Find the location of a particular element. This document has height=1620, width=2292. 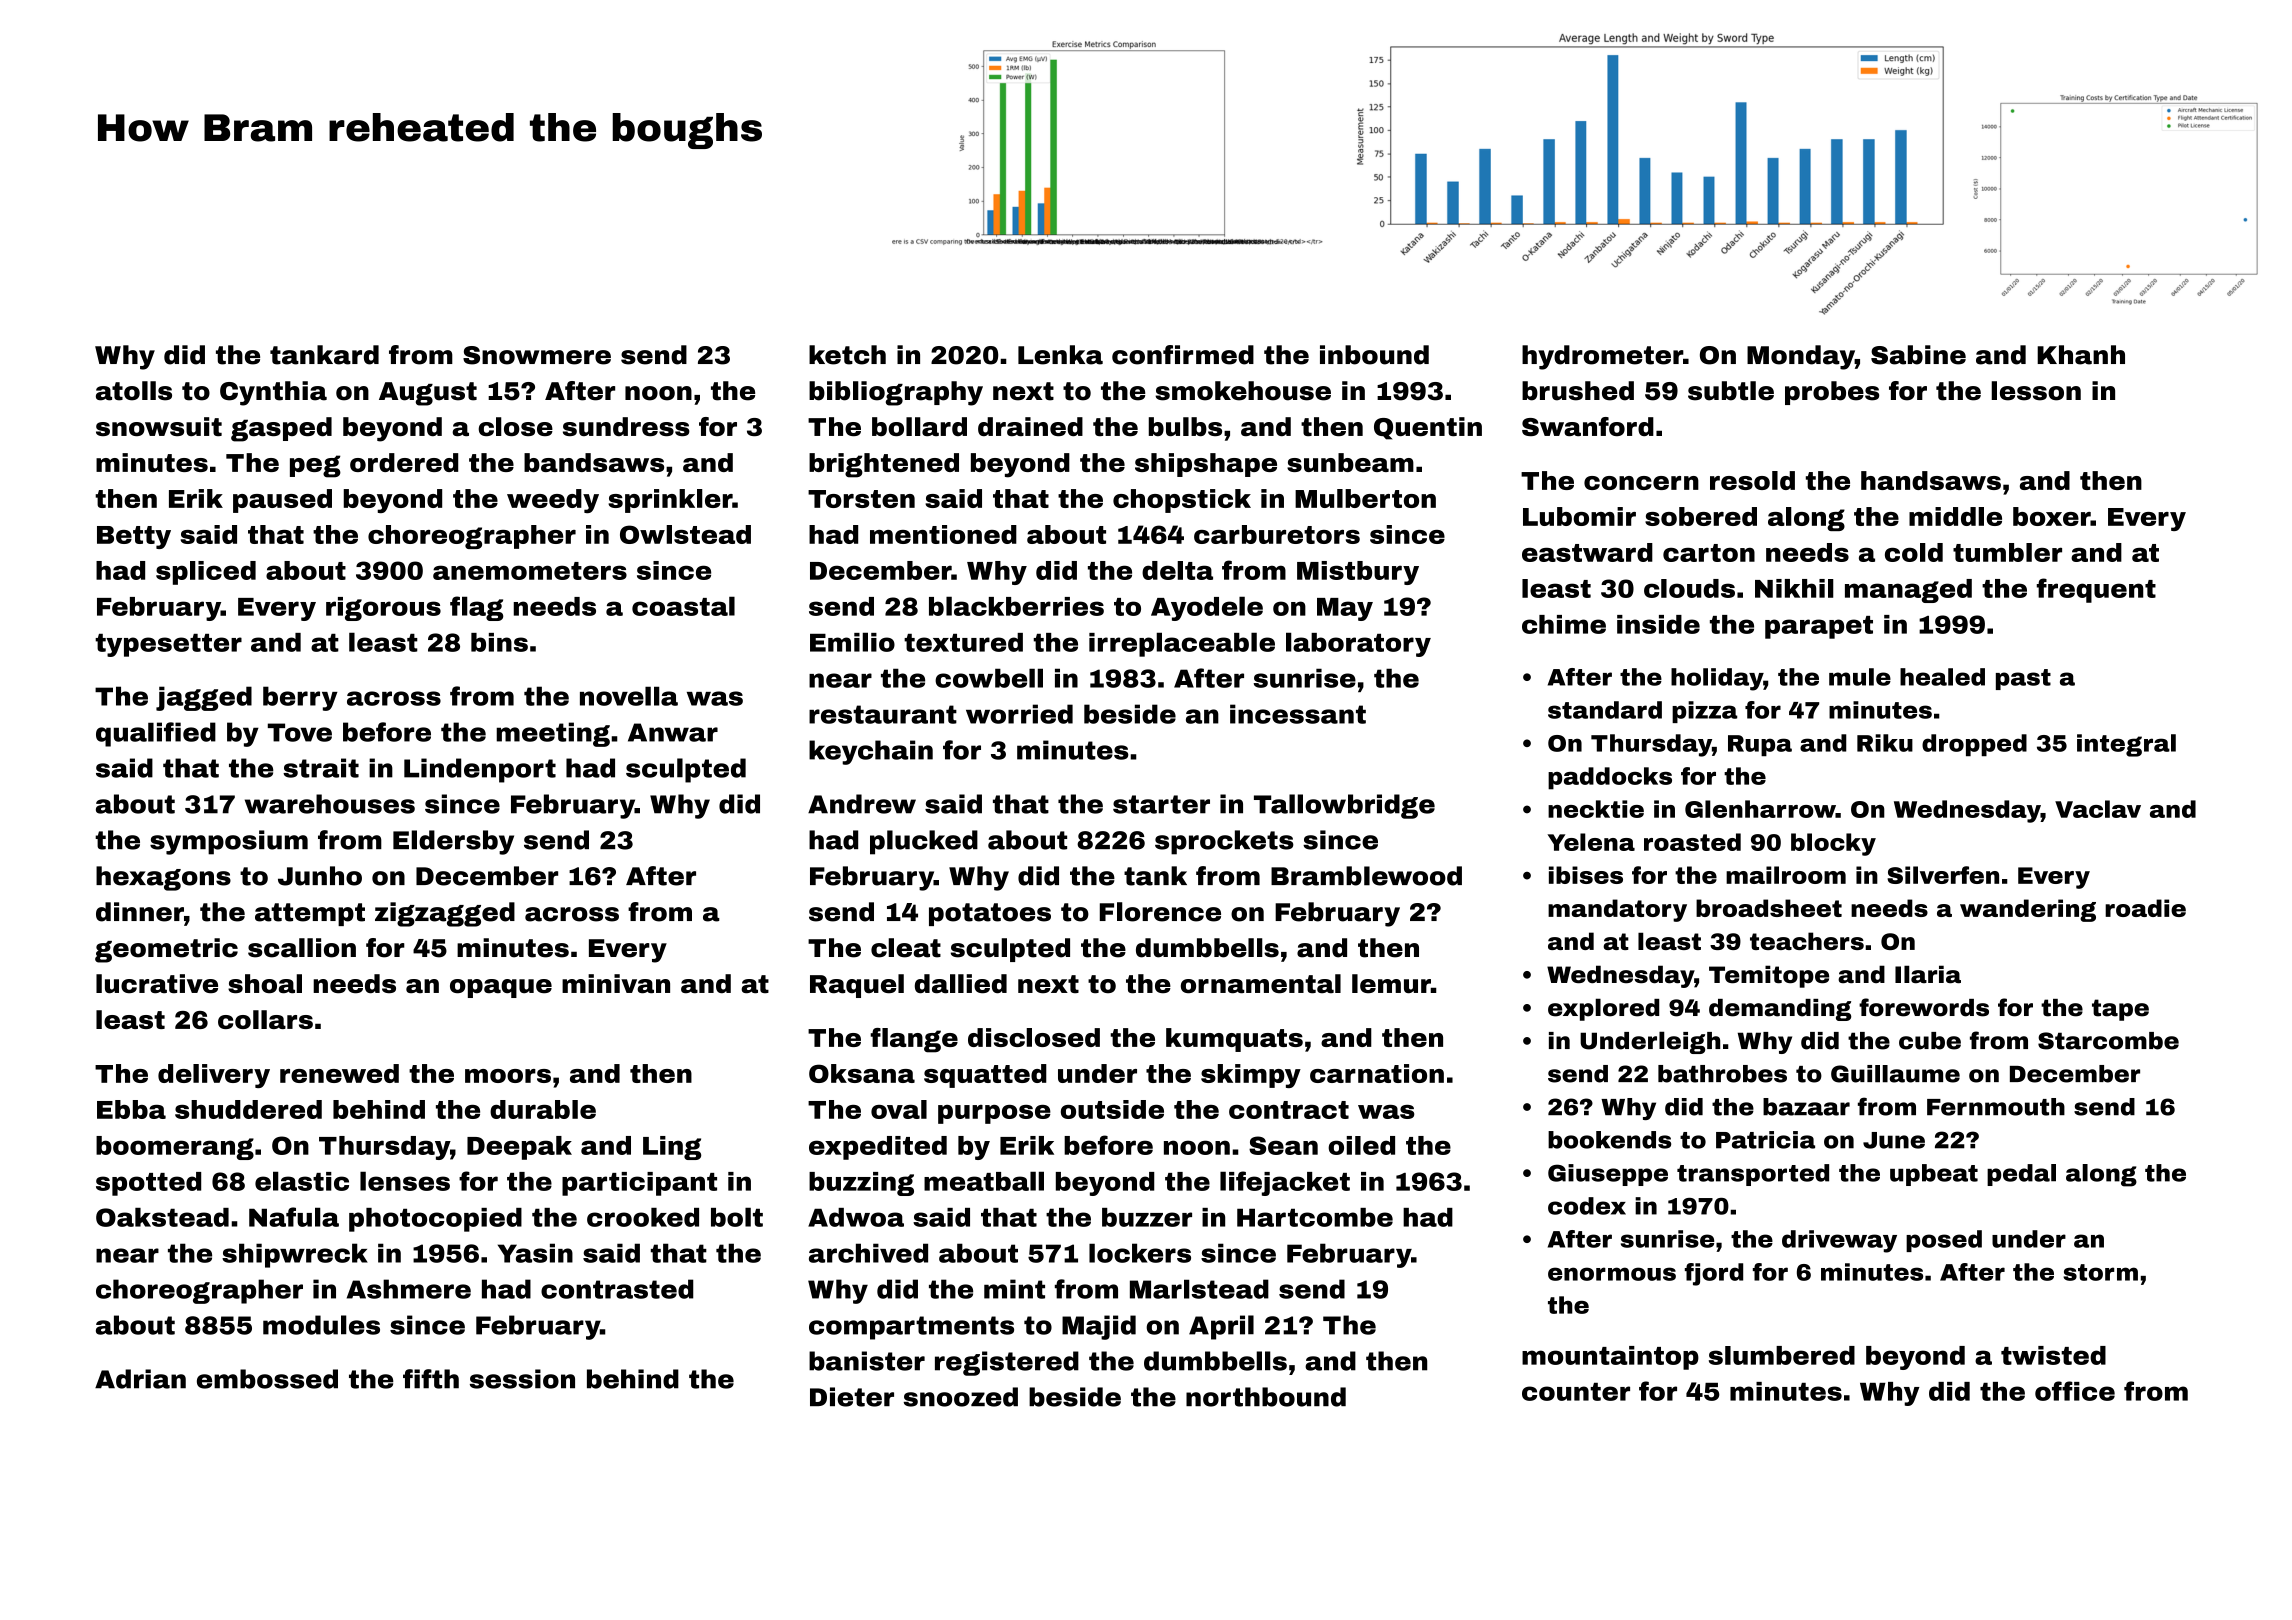

Ayodele is located at coordinates (1207, 608).
